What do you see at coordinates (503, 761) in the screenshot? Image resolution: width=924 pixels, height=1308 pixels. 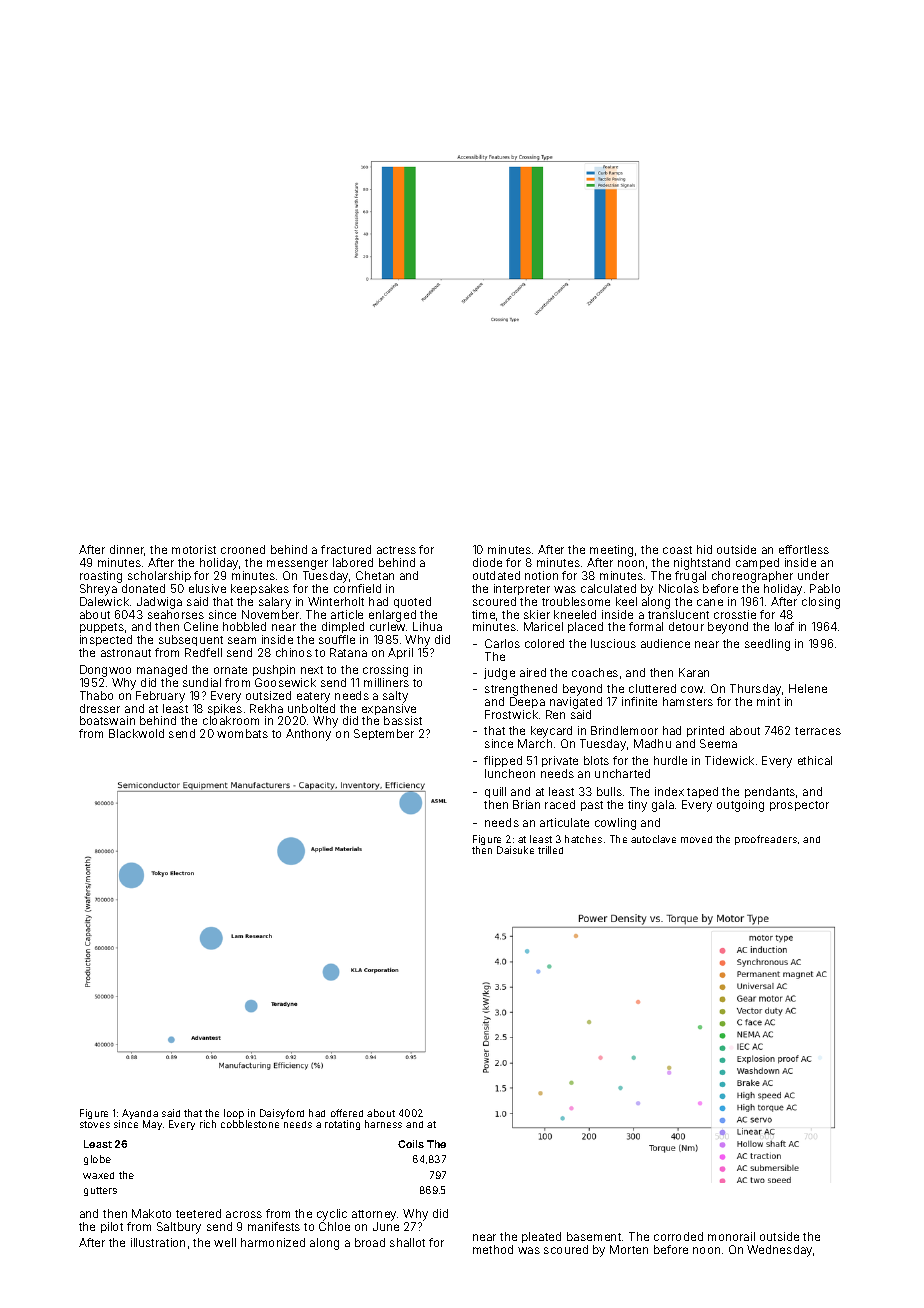 I see `flipped` at bounding box center [503, 761].
